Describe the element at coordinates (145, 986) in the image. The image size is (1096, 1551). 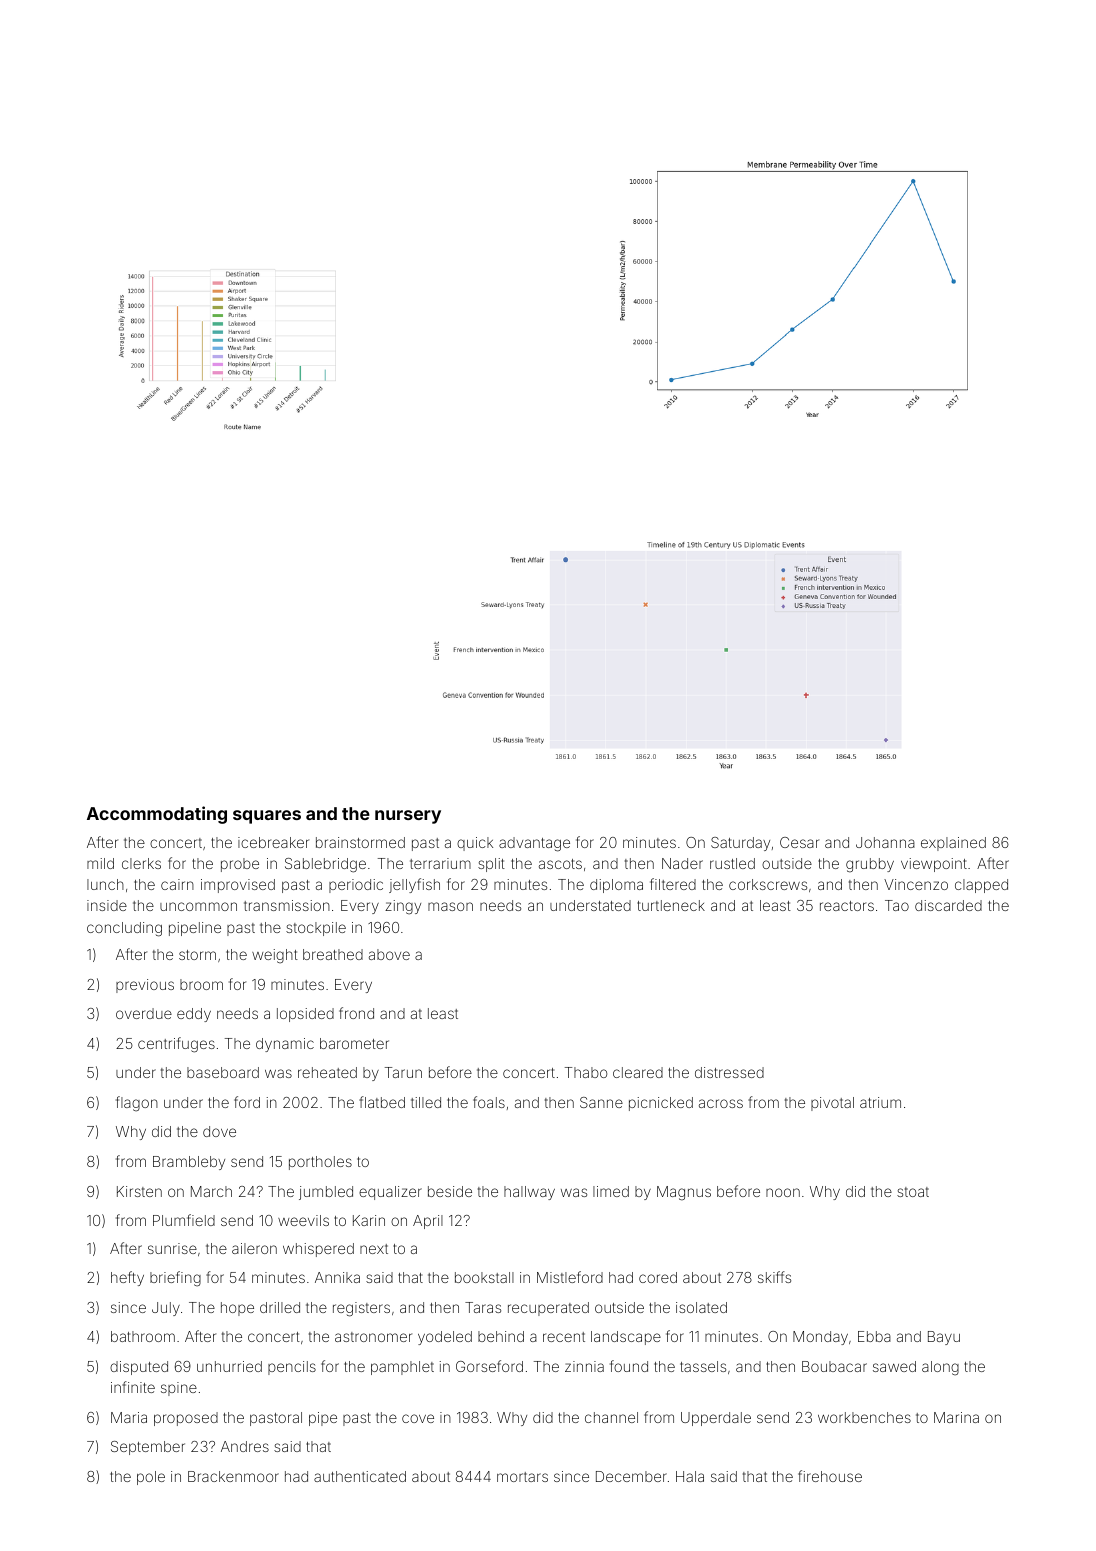
I see `previous` at that location.
